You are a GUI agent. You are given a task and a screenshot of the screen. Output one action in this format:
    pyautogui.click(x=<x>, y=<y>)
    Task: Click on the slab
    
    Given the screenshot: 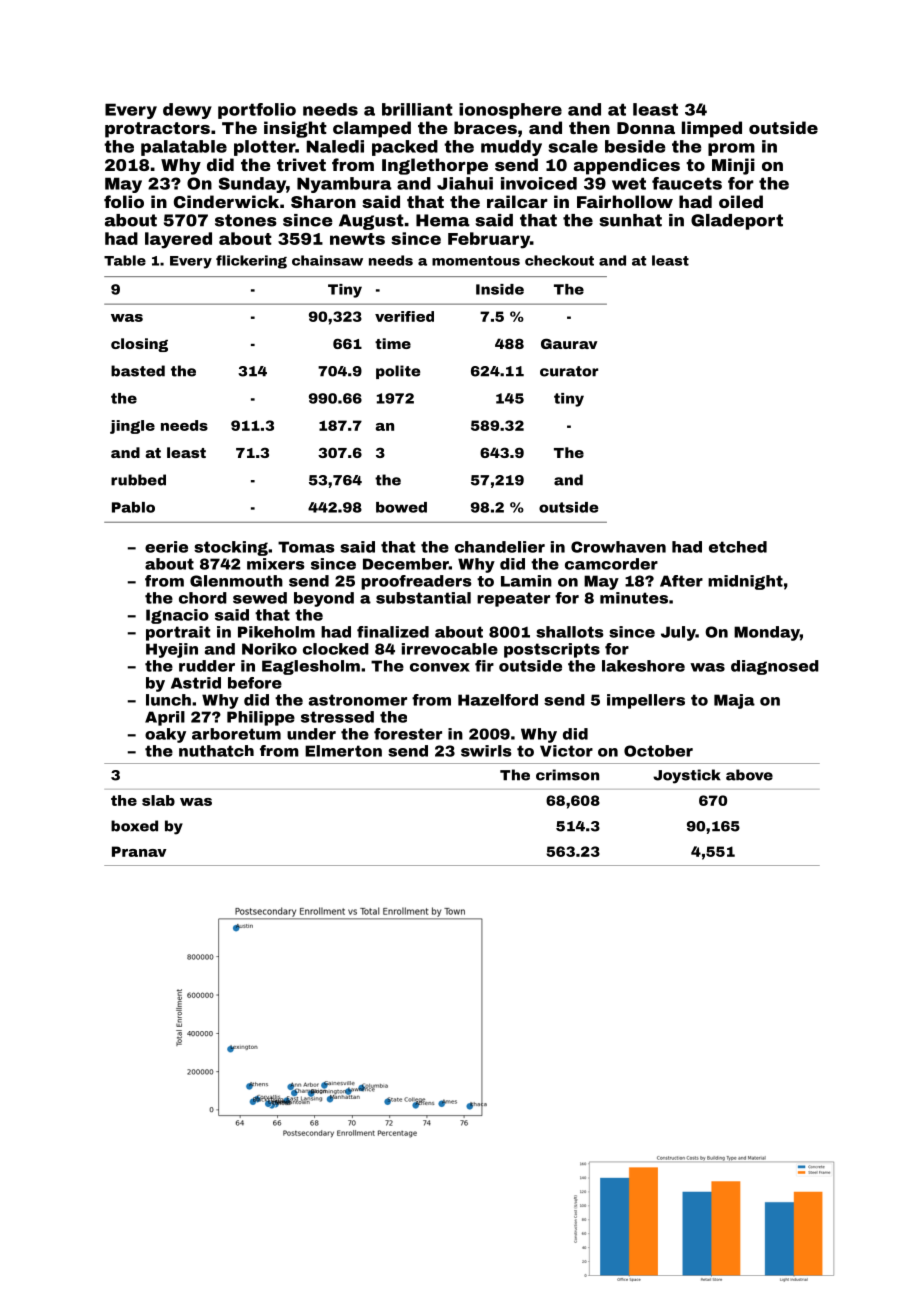 What is the action you would take?
    pyautogui.click(x=158, y=800)
